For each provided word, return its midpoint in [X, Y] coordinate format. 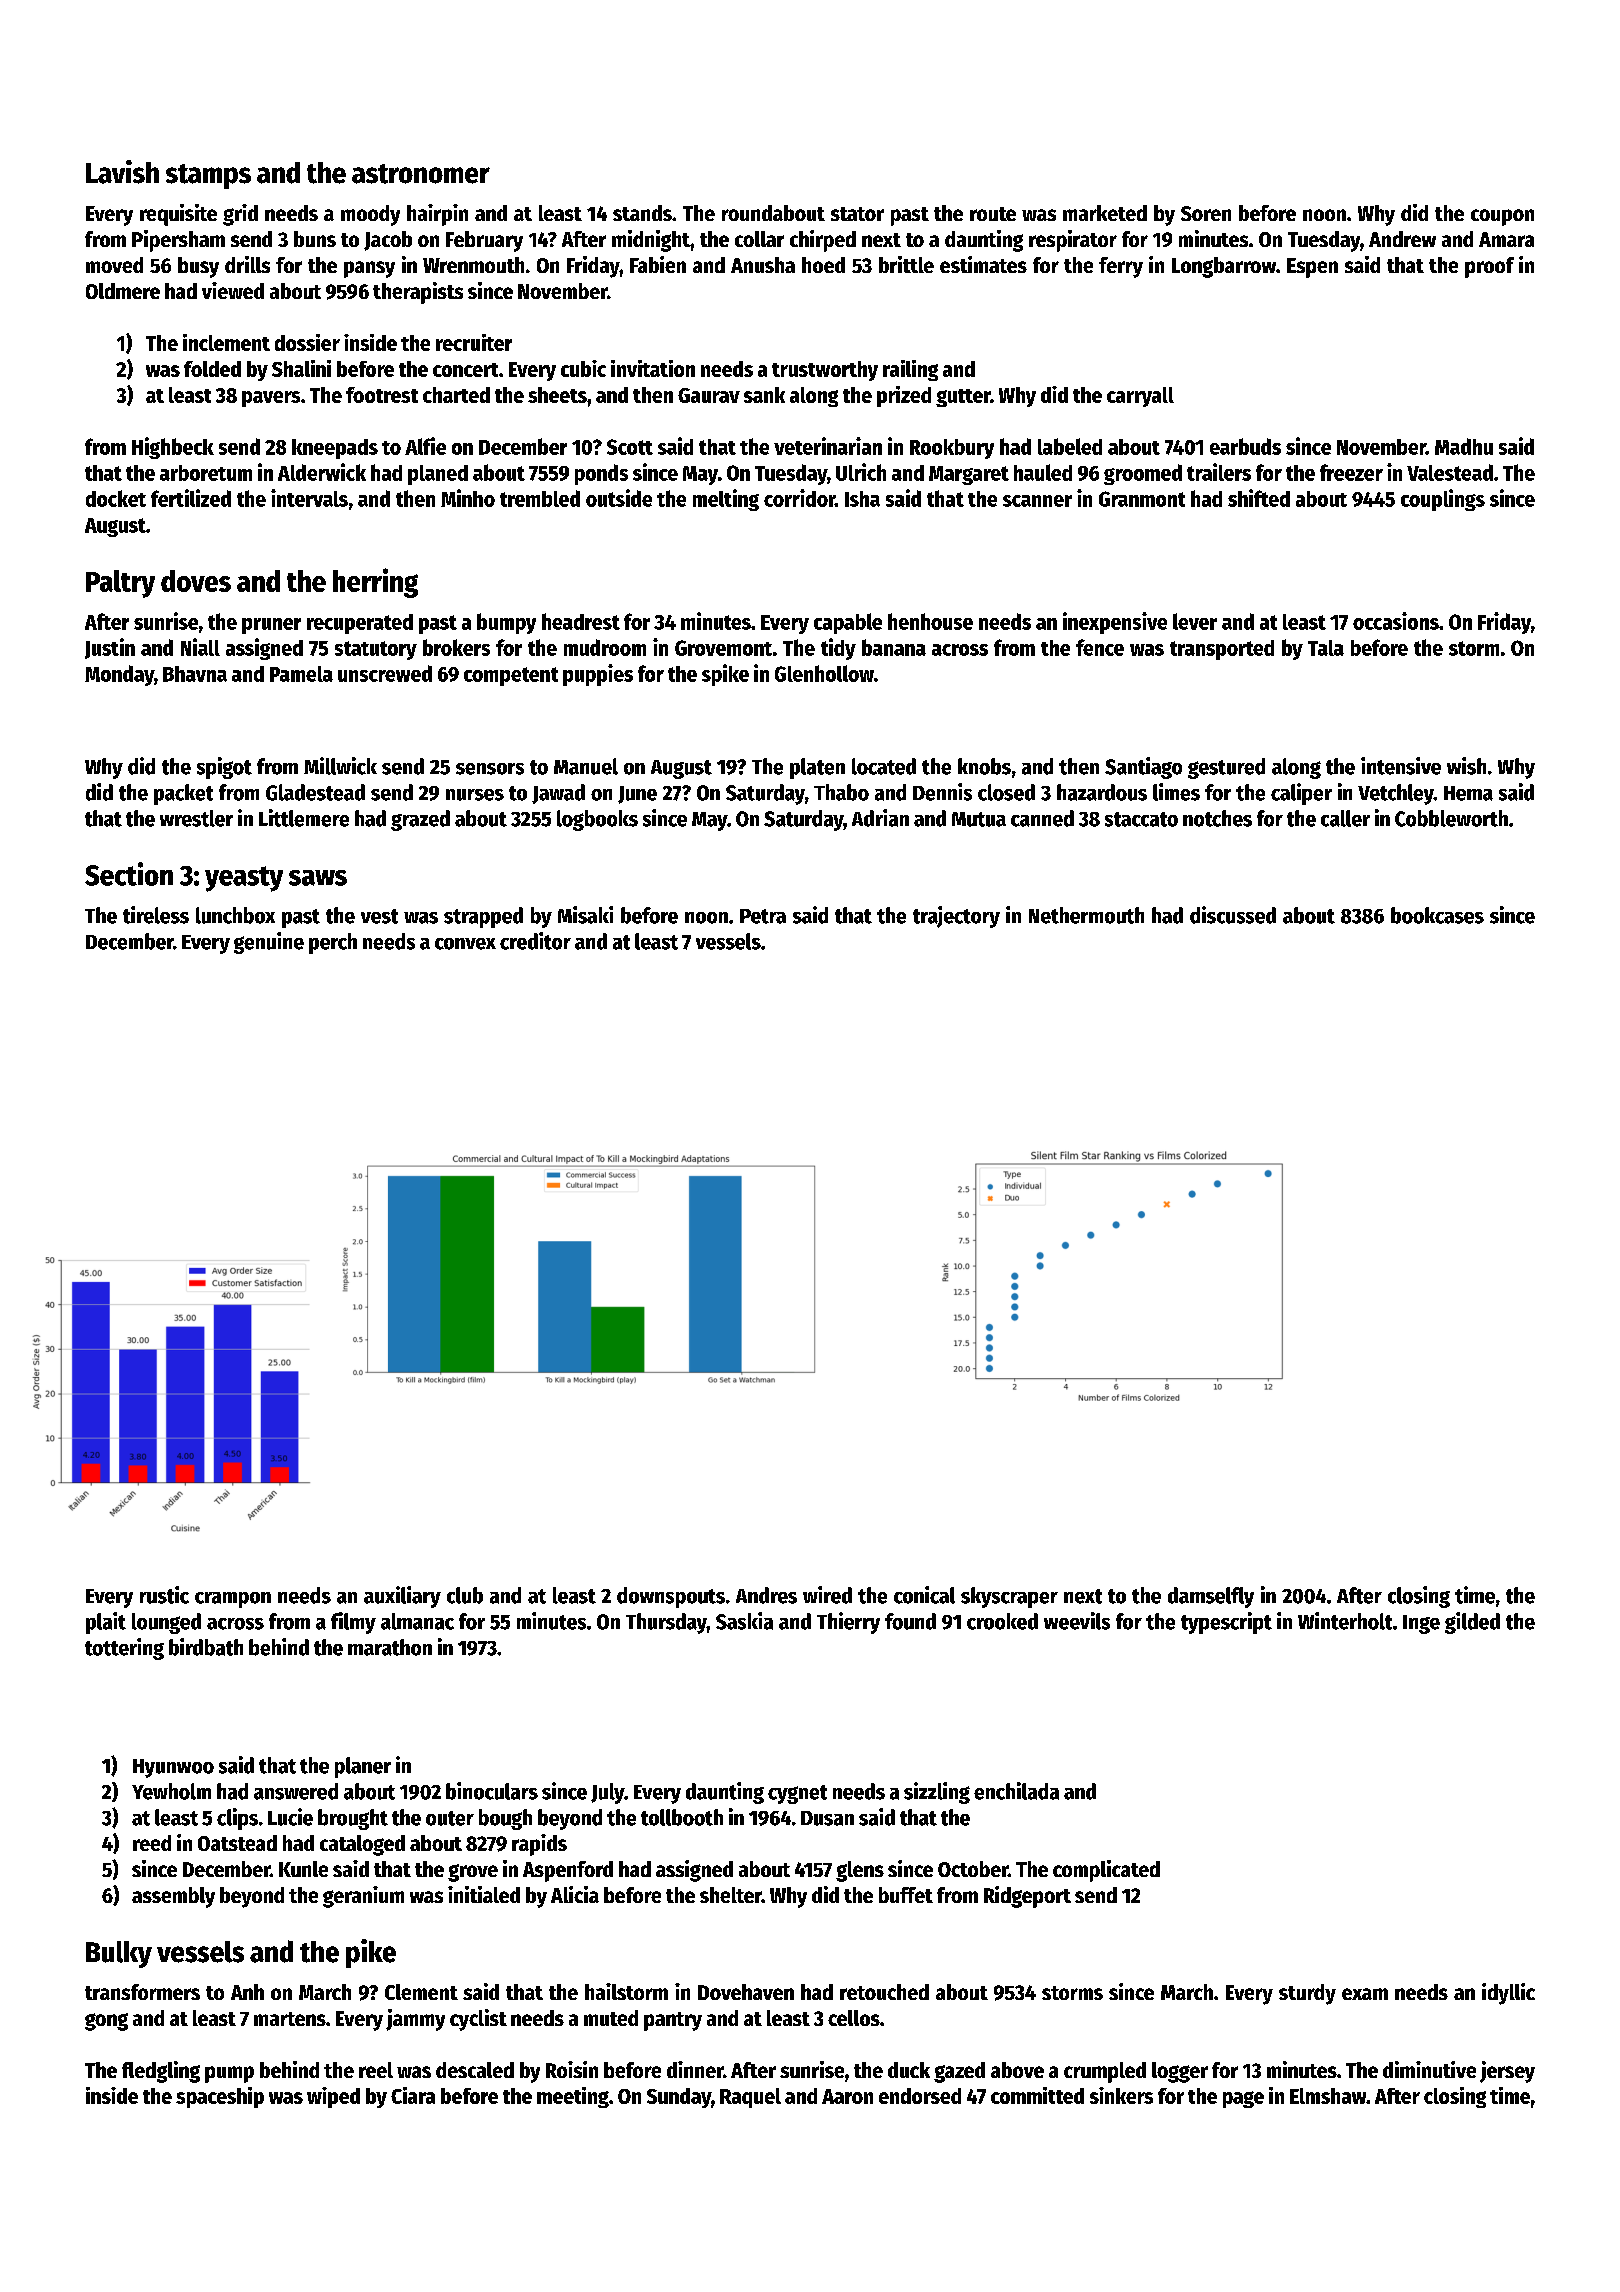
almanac [417, 1621]
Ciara [413, 2095]
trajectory [956, 917]
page [1243, 2099]
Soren [1206, 213]
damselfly [1211, 1597]
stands [642, 213]
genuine [269, 943]
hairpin [437, 215]
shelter [731, 1895]
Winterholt [1345, 1621]
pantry [673, 2021]
